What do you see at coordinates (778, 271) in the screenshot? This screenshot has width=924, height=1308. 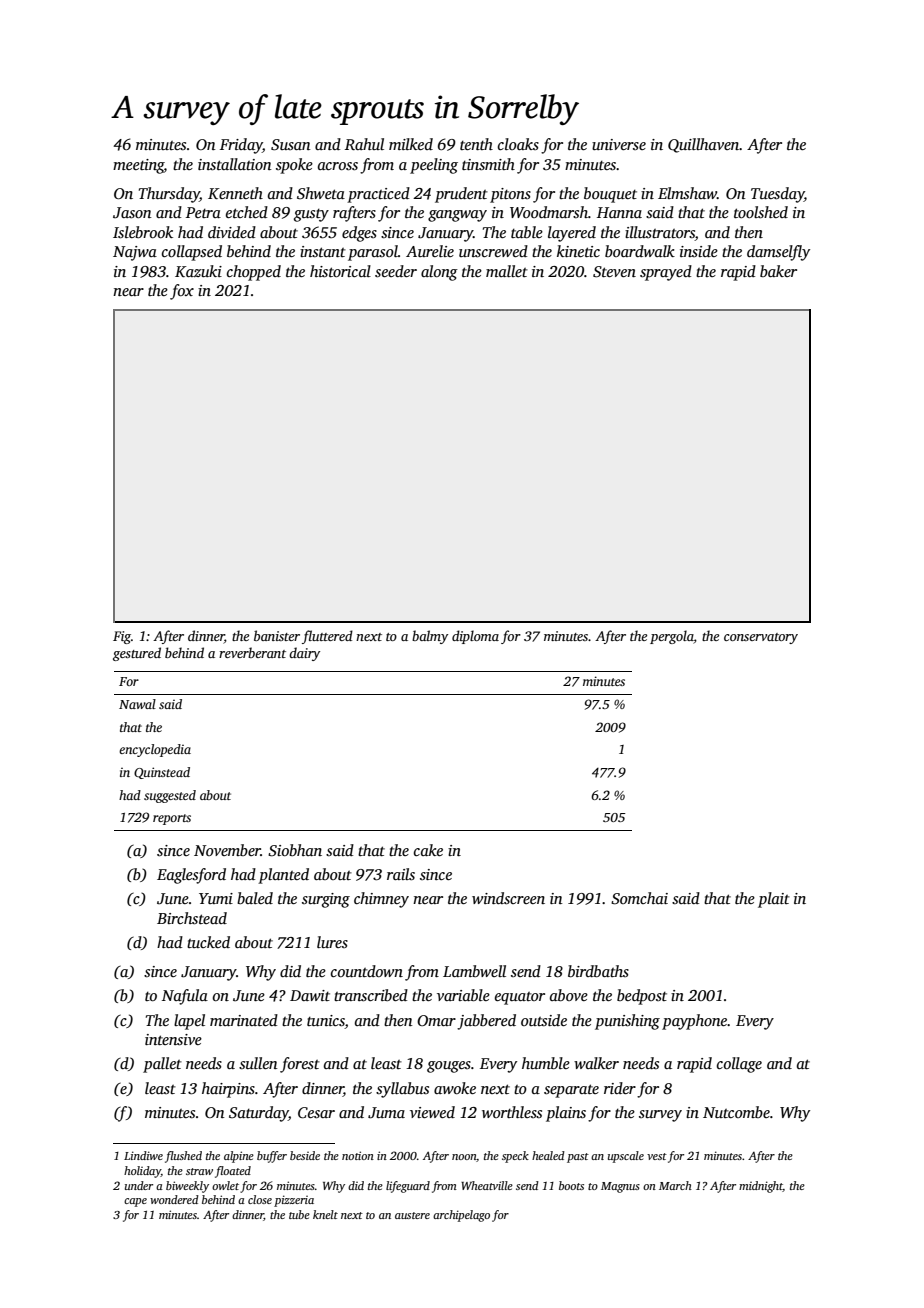 I see `baker` at bounding box center [778, 271].
